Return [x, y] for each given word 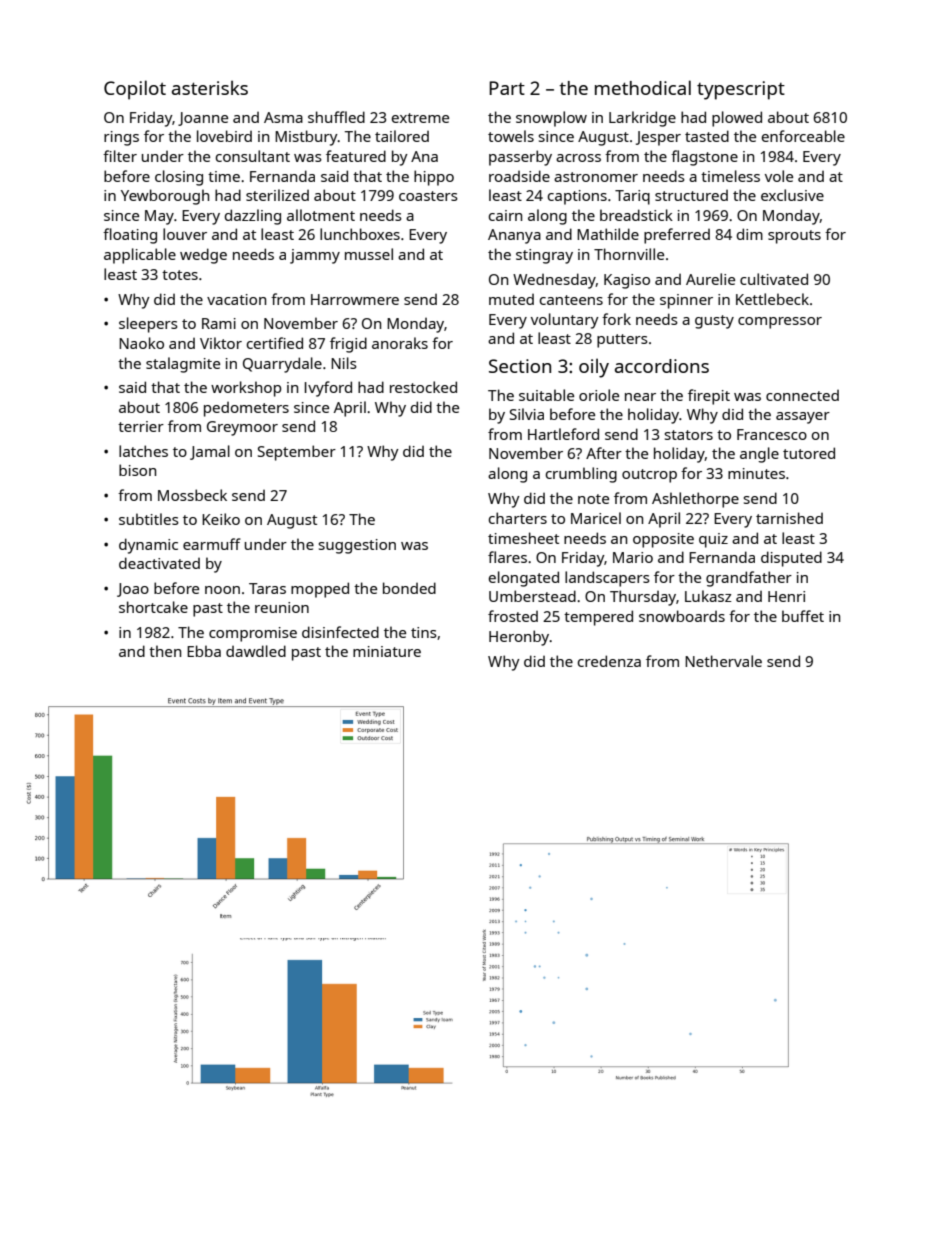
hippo [434, 178]
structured [691, 195]
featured [356, 156]
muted [511, 299]
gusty [714, 322]
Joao [133, 590]
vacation [236, 299]
